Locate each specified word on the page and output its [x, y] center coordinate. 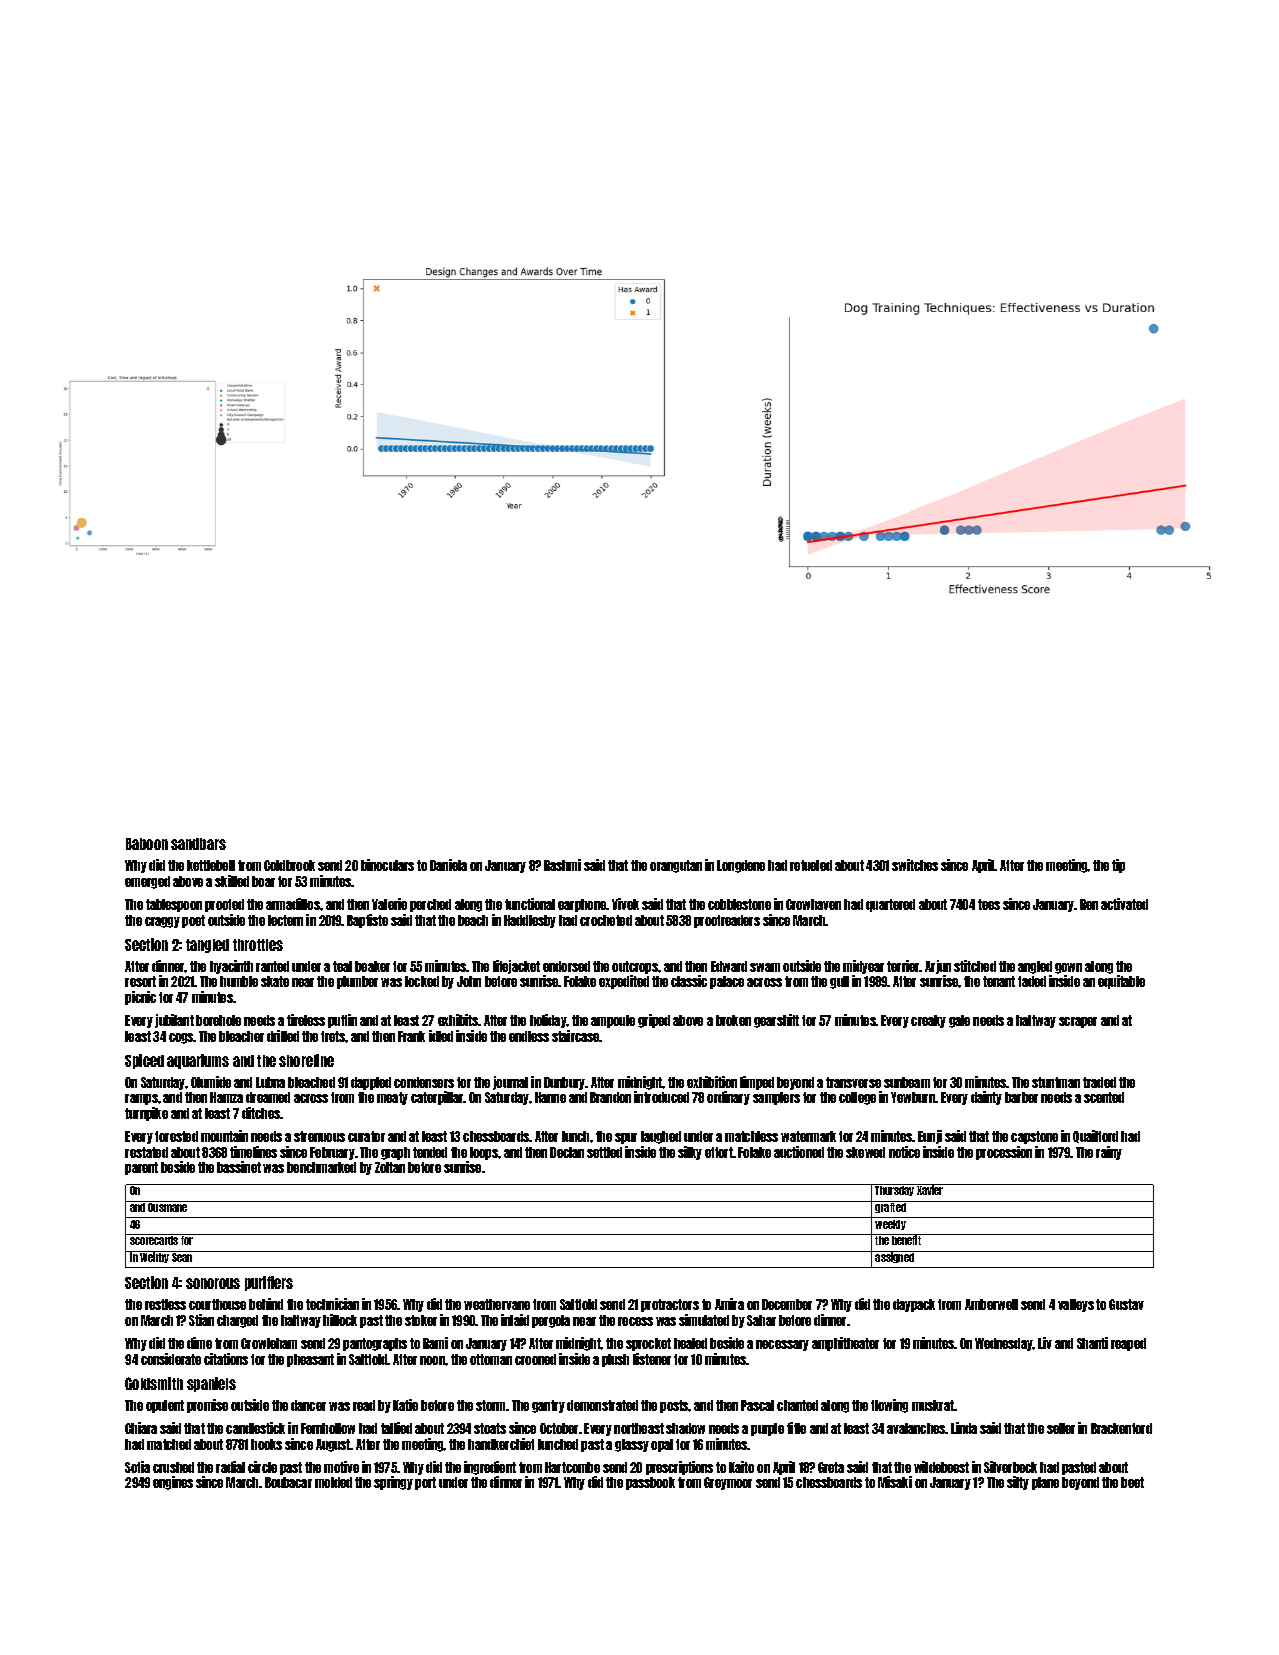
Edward [729, 966]
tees [989, 904]
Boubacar [288, 1482]
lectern [285, 920]
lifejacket [516, 967]
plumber [357, 982]
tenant [999, 981]
